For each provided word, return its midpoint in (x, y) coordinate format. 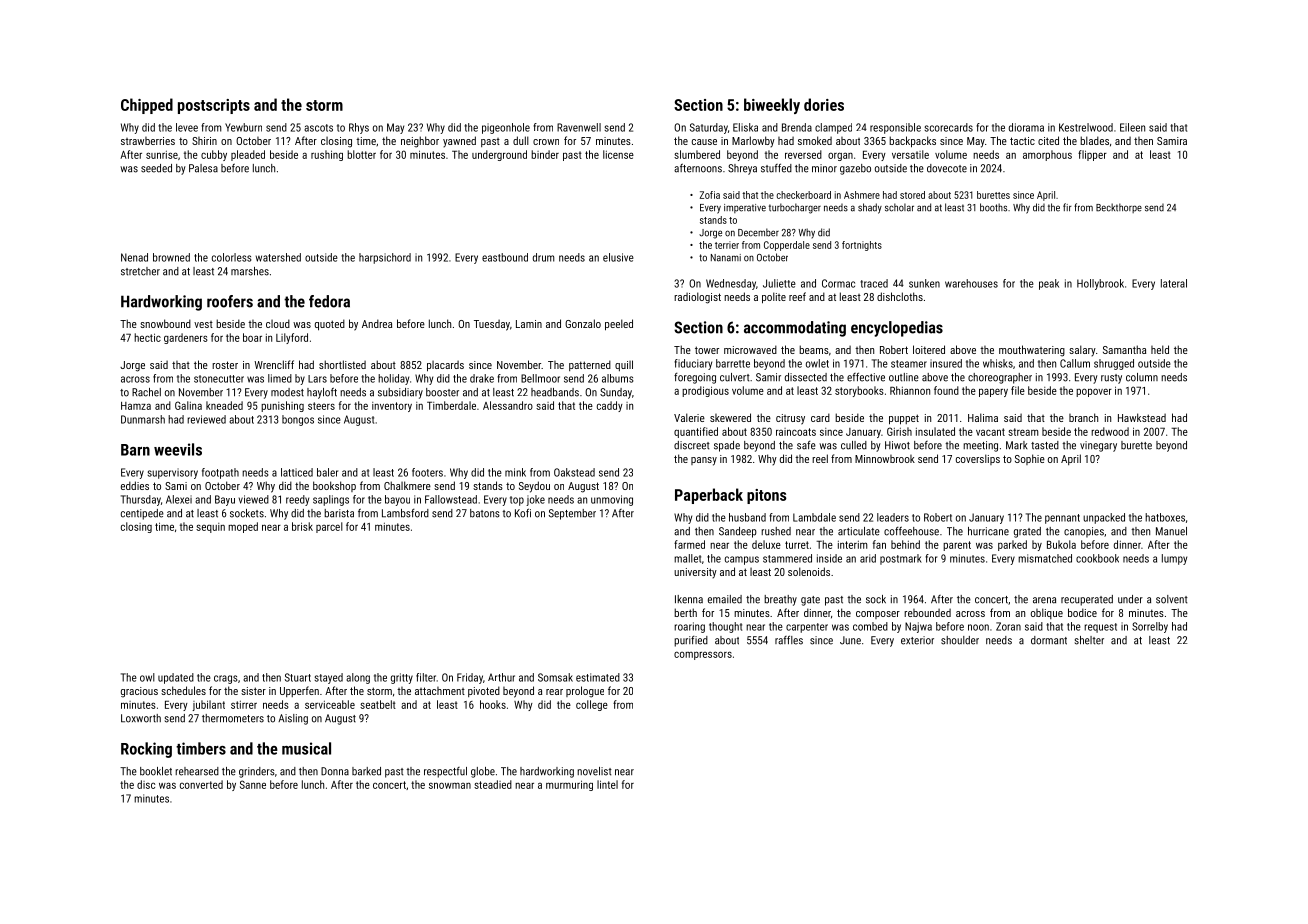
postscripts (214, 106)
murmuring (569, 785)
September (572, 514)
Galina (188, 405)
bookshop (334, 486)
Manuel (1171, 531)
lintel (607, 784)
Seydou (534, 487)
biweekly (772, 106)
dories (824, 104)
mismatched (1045, 558)
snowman (450, 785)
